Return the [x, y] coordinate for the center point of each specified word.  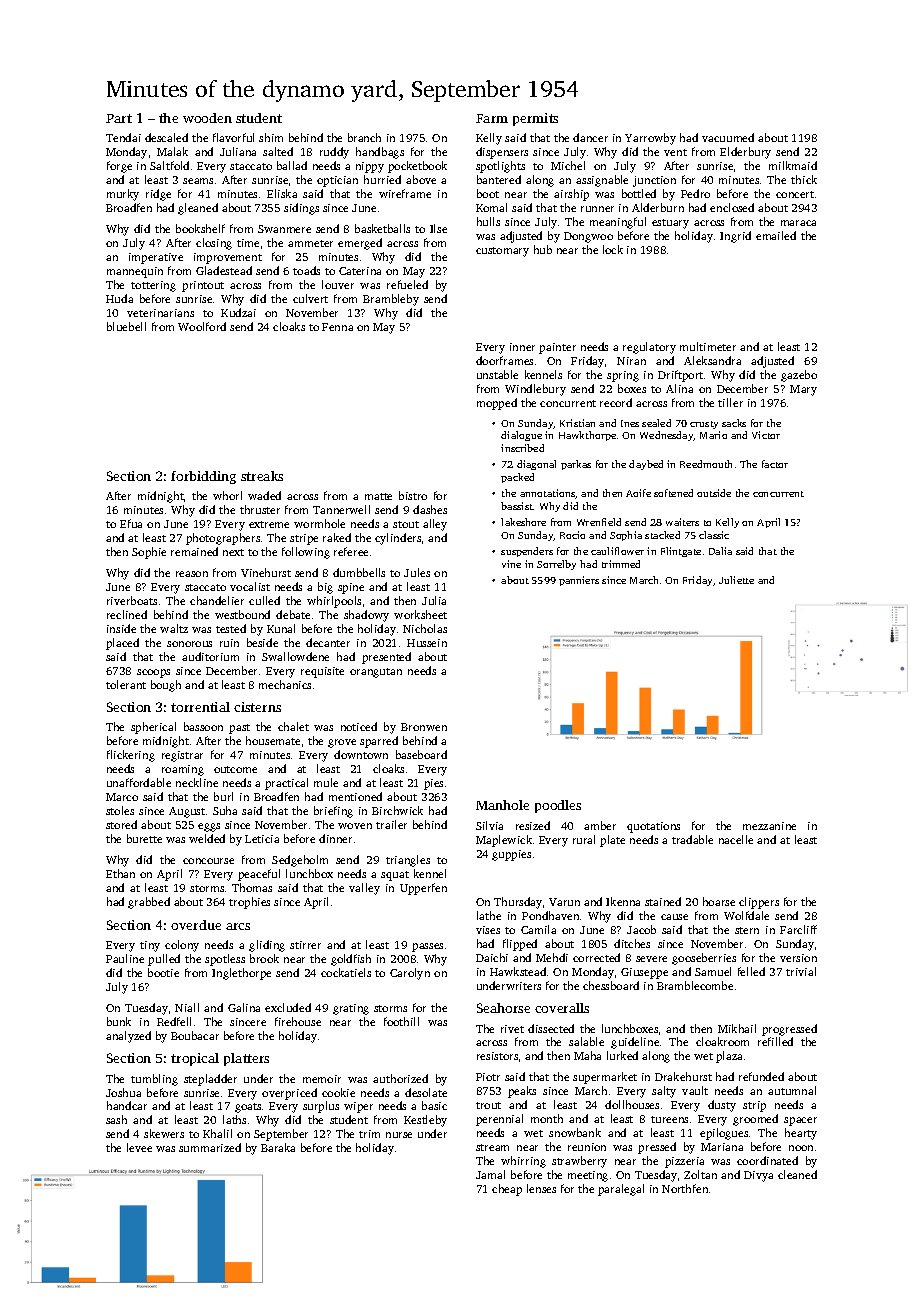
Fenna [337, 327]
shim [271, 137]
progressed [789, 1030]
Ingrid [735, 237]
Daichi [492, 957]
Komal [491, 207]
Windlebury [535, 390]
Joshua [123, 1092]
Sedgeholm [300, 861]
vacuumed [728, 137]
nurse [399, 1135]
